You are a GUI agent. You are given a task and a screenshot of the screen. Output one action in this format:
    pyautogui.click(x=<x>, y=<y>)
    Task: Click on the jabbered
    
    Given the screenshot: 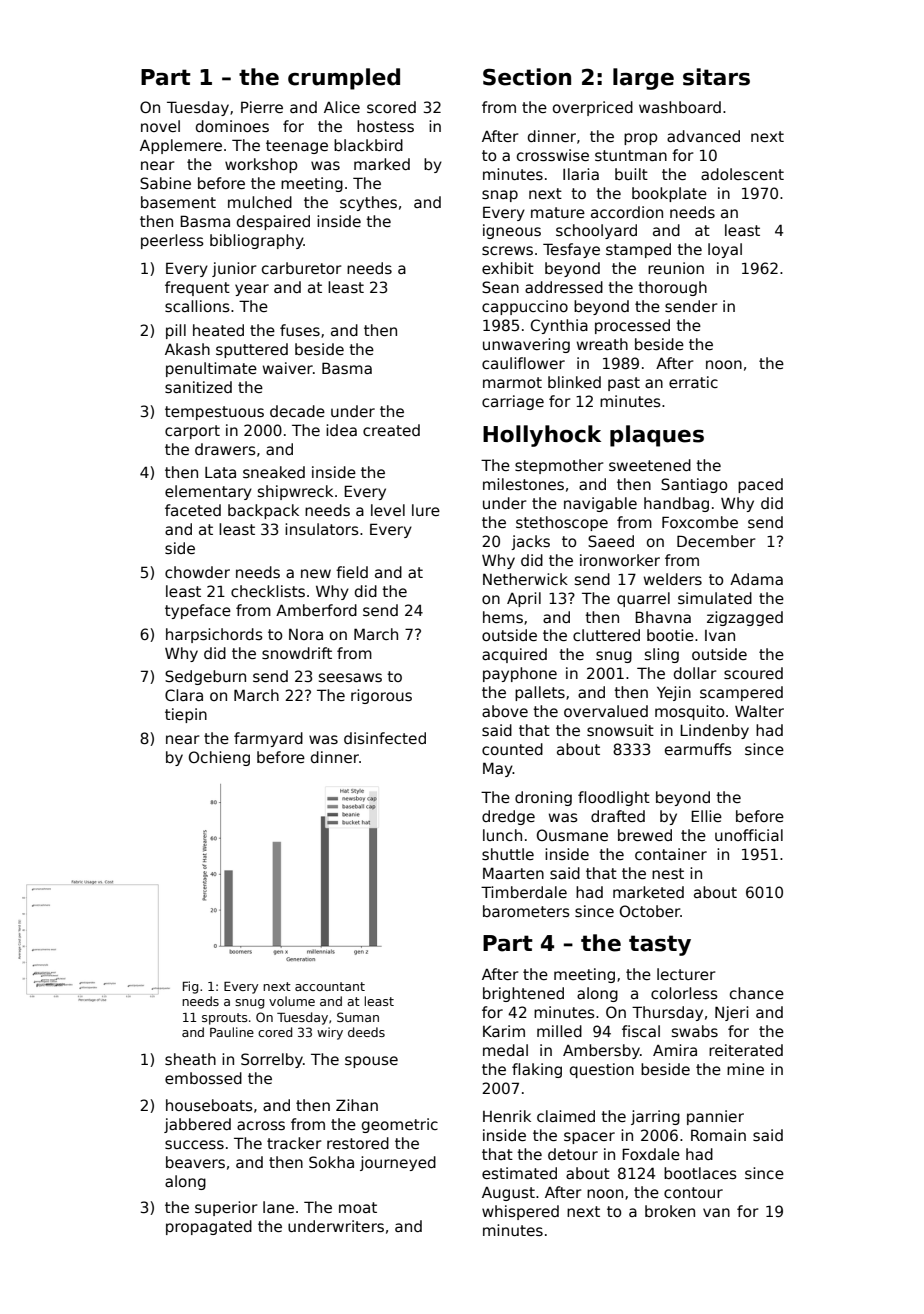 What is the action you would take?
    pyautogui.click(x=197, y=1125)
